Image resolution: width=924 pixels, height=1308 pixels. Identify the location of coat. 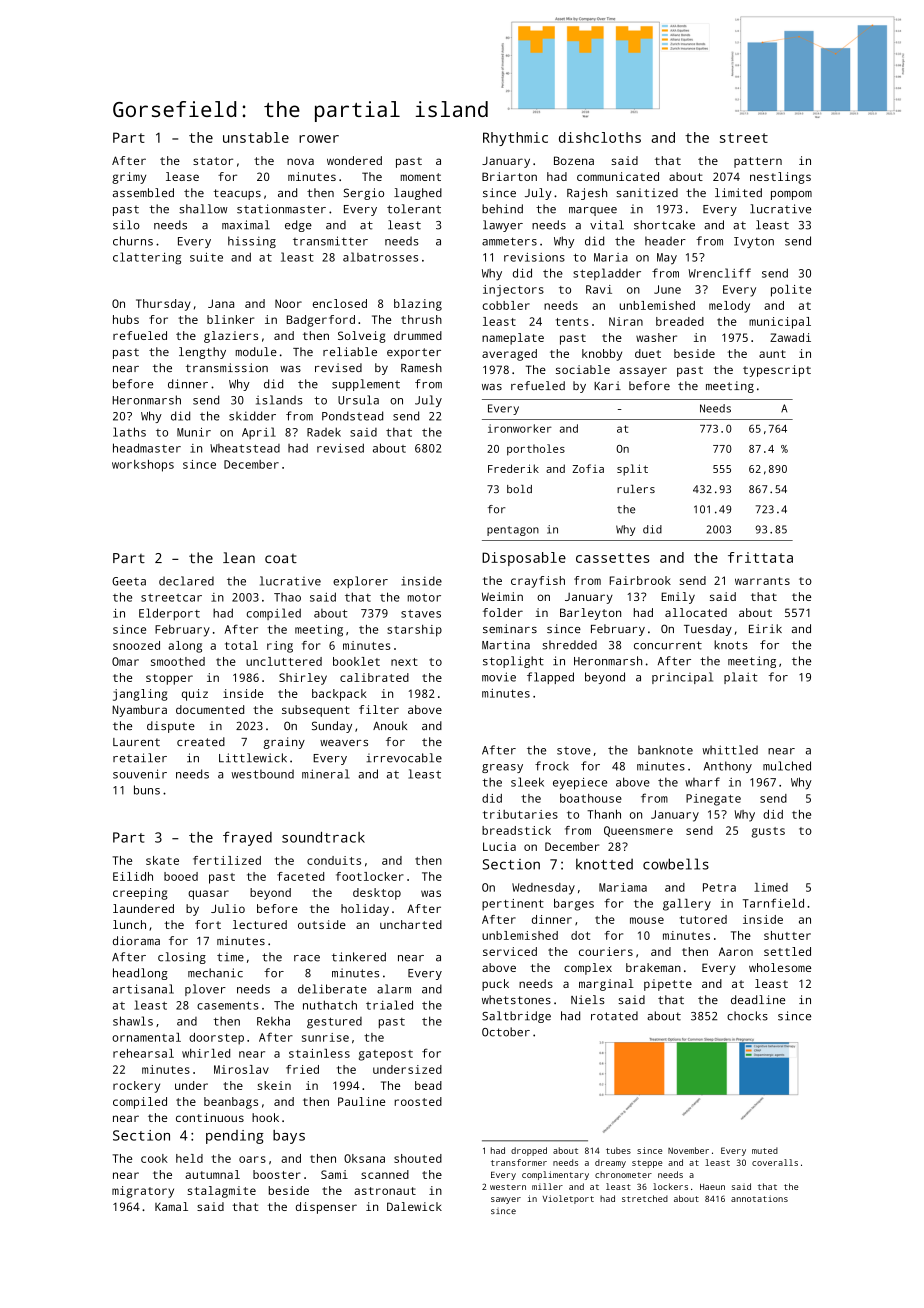
(281, 558).
